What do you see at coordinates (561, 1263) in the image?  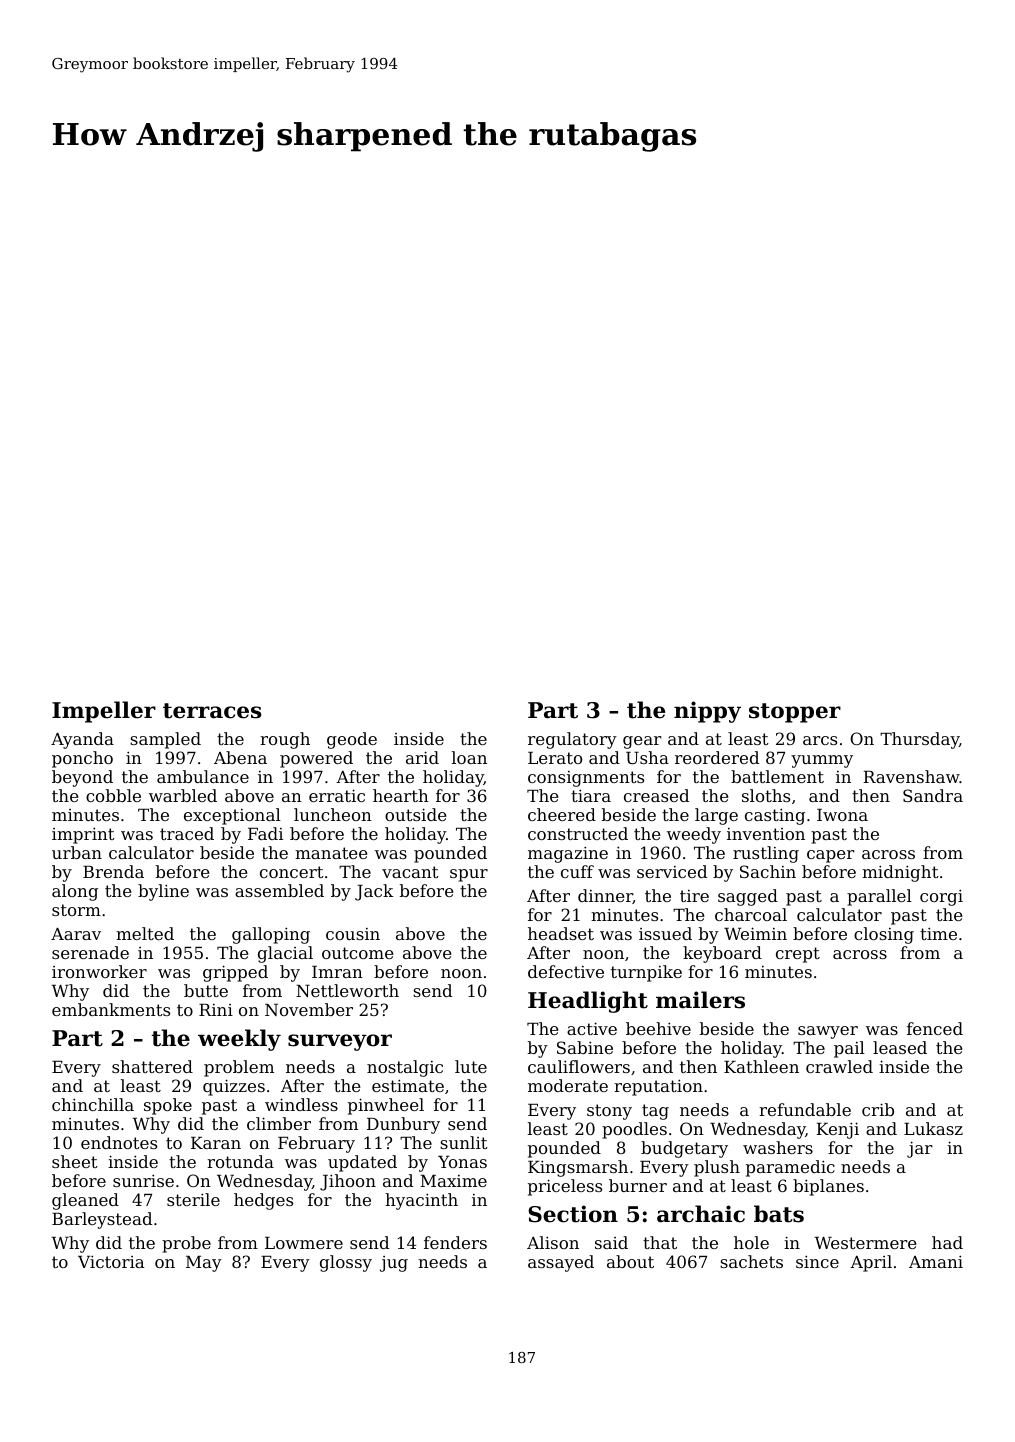 I see `assayed` at bounding box center [561, 1263].
